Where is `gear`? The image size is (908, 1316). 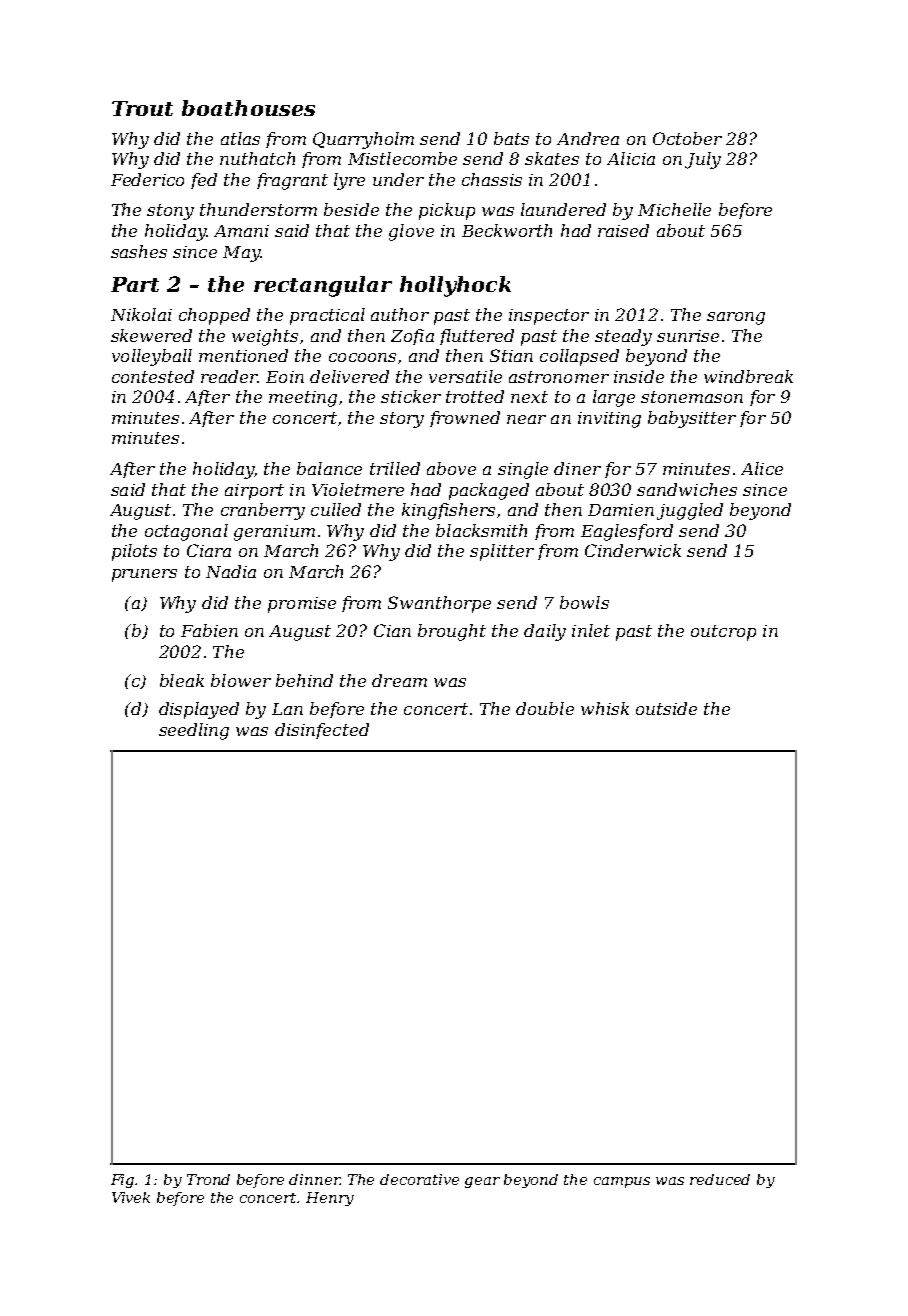 gear is located at coordinates (482, 1182).
